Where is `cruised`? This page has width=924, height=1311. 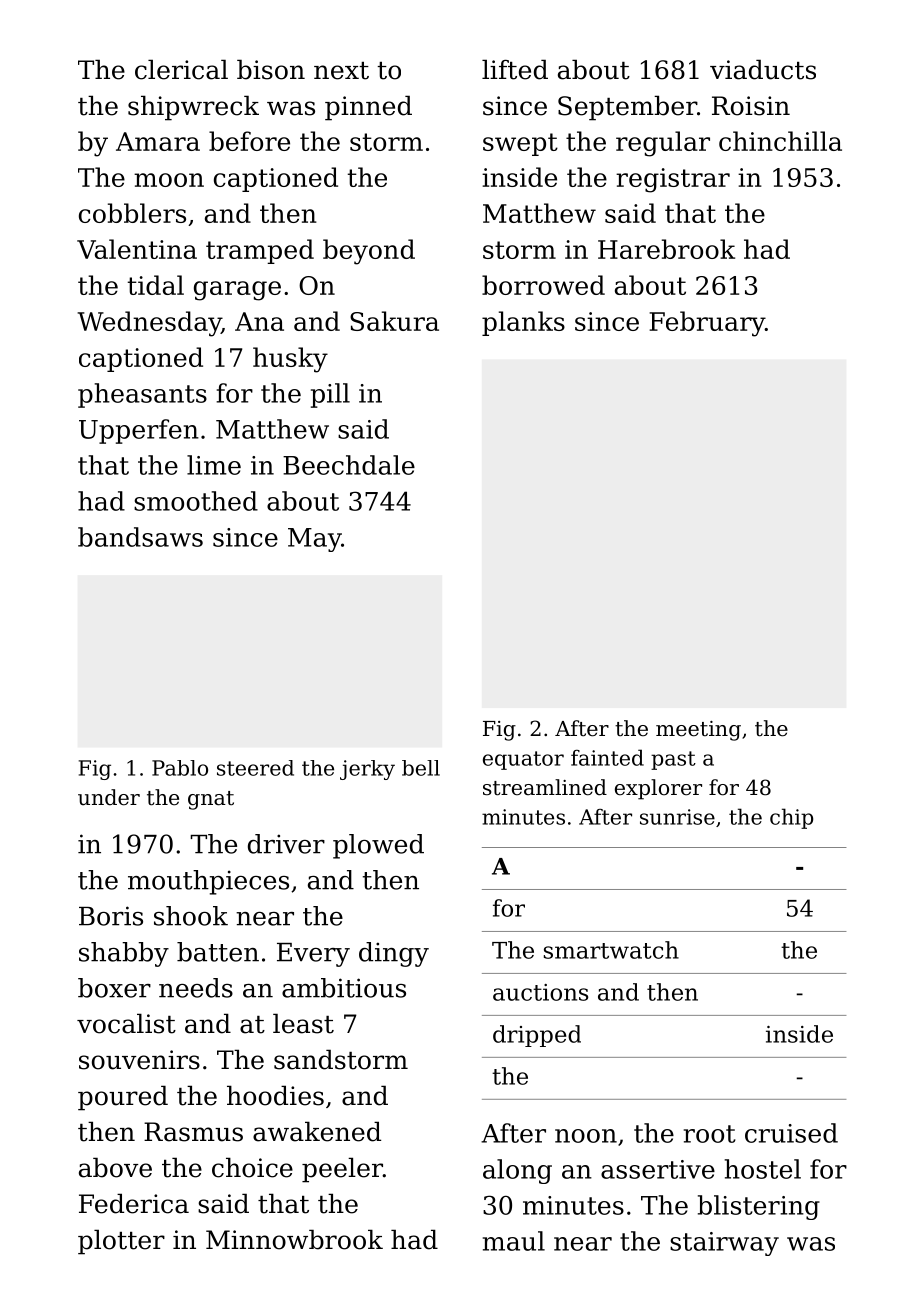 cruised is located at coordinates (791, 1133).
